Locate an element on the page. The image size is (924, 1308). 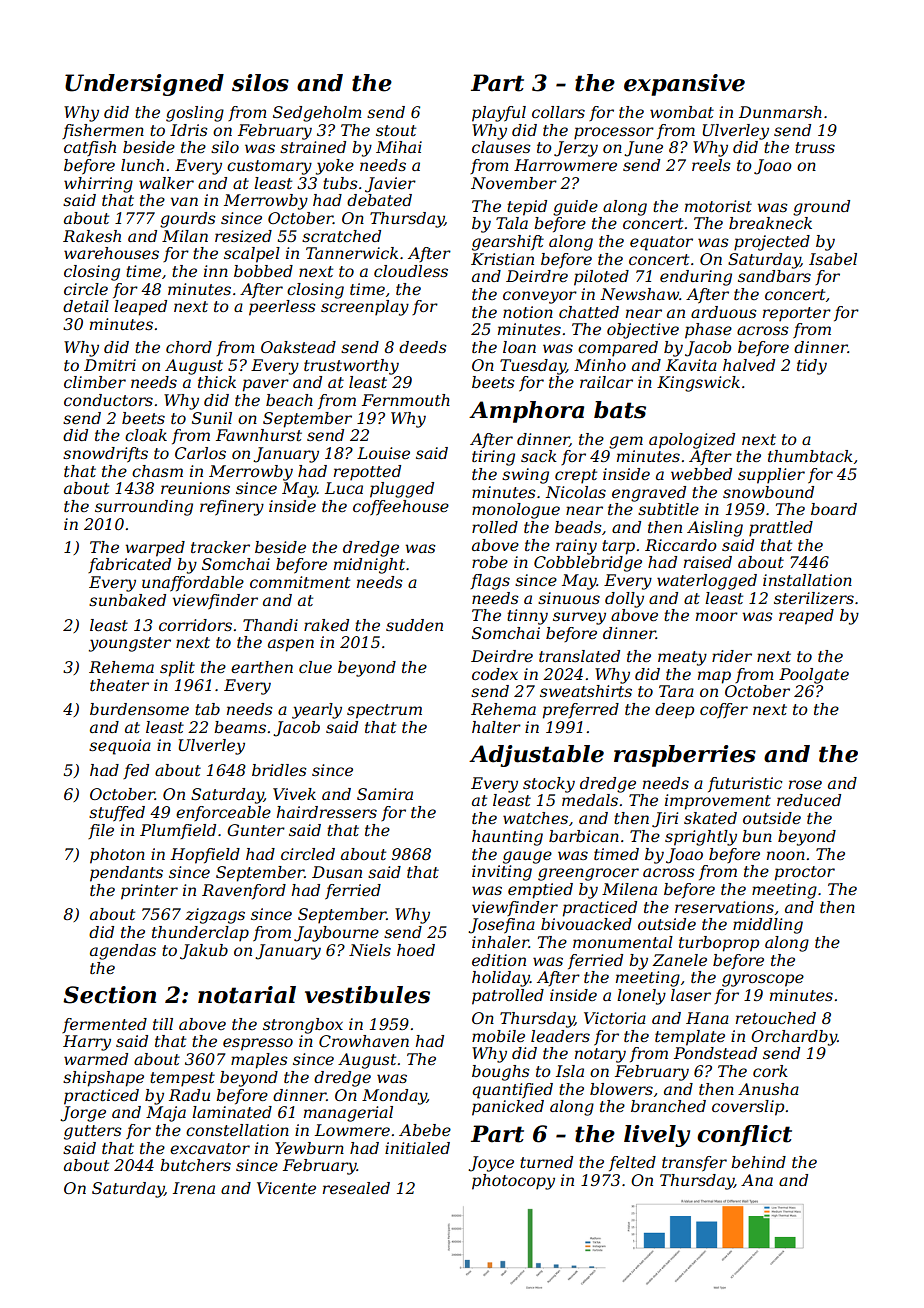
sequoia is located at coordinates (120, 747).
